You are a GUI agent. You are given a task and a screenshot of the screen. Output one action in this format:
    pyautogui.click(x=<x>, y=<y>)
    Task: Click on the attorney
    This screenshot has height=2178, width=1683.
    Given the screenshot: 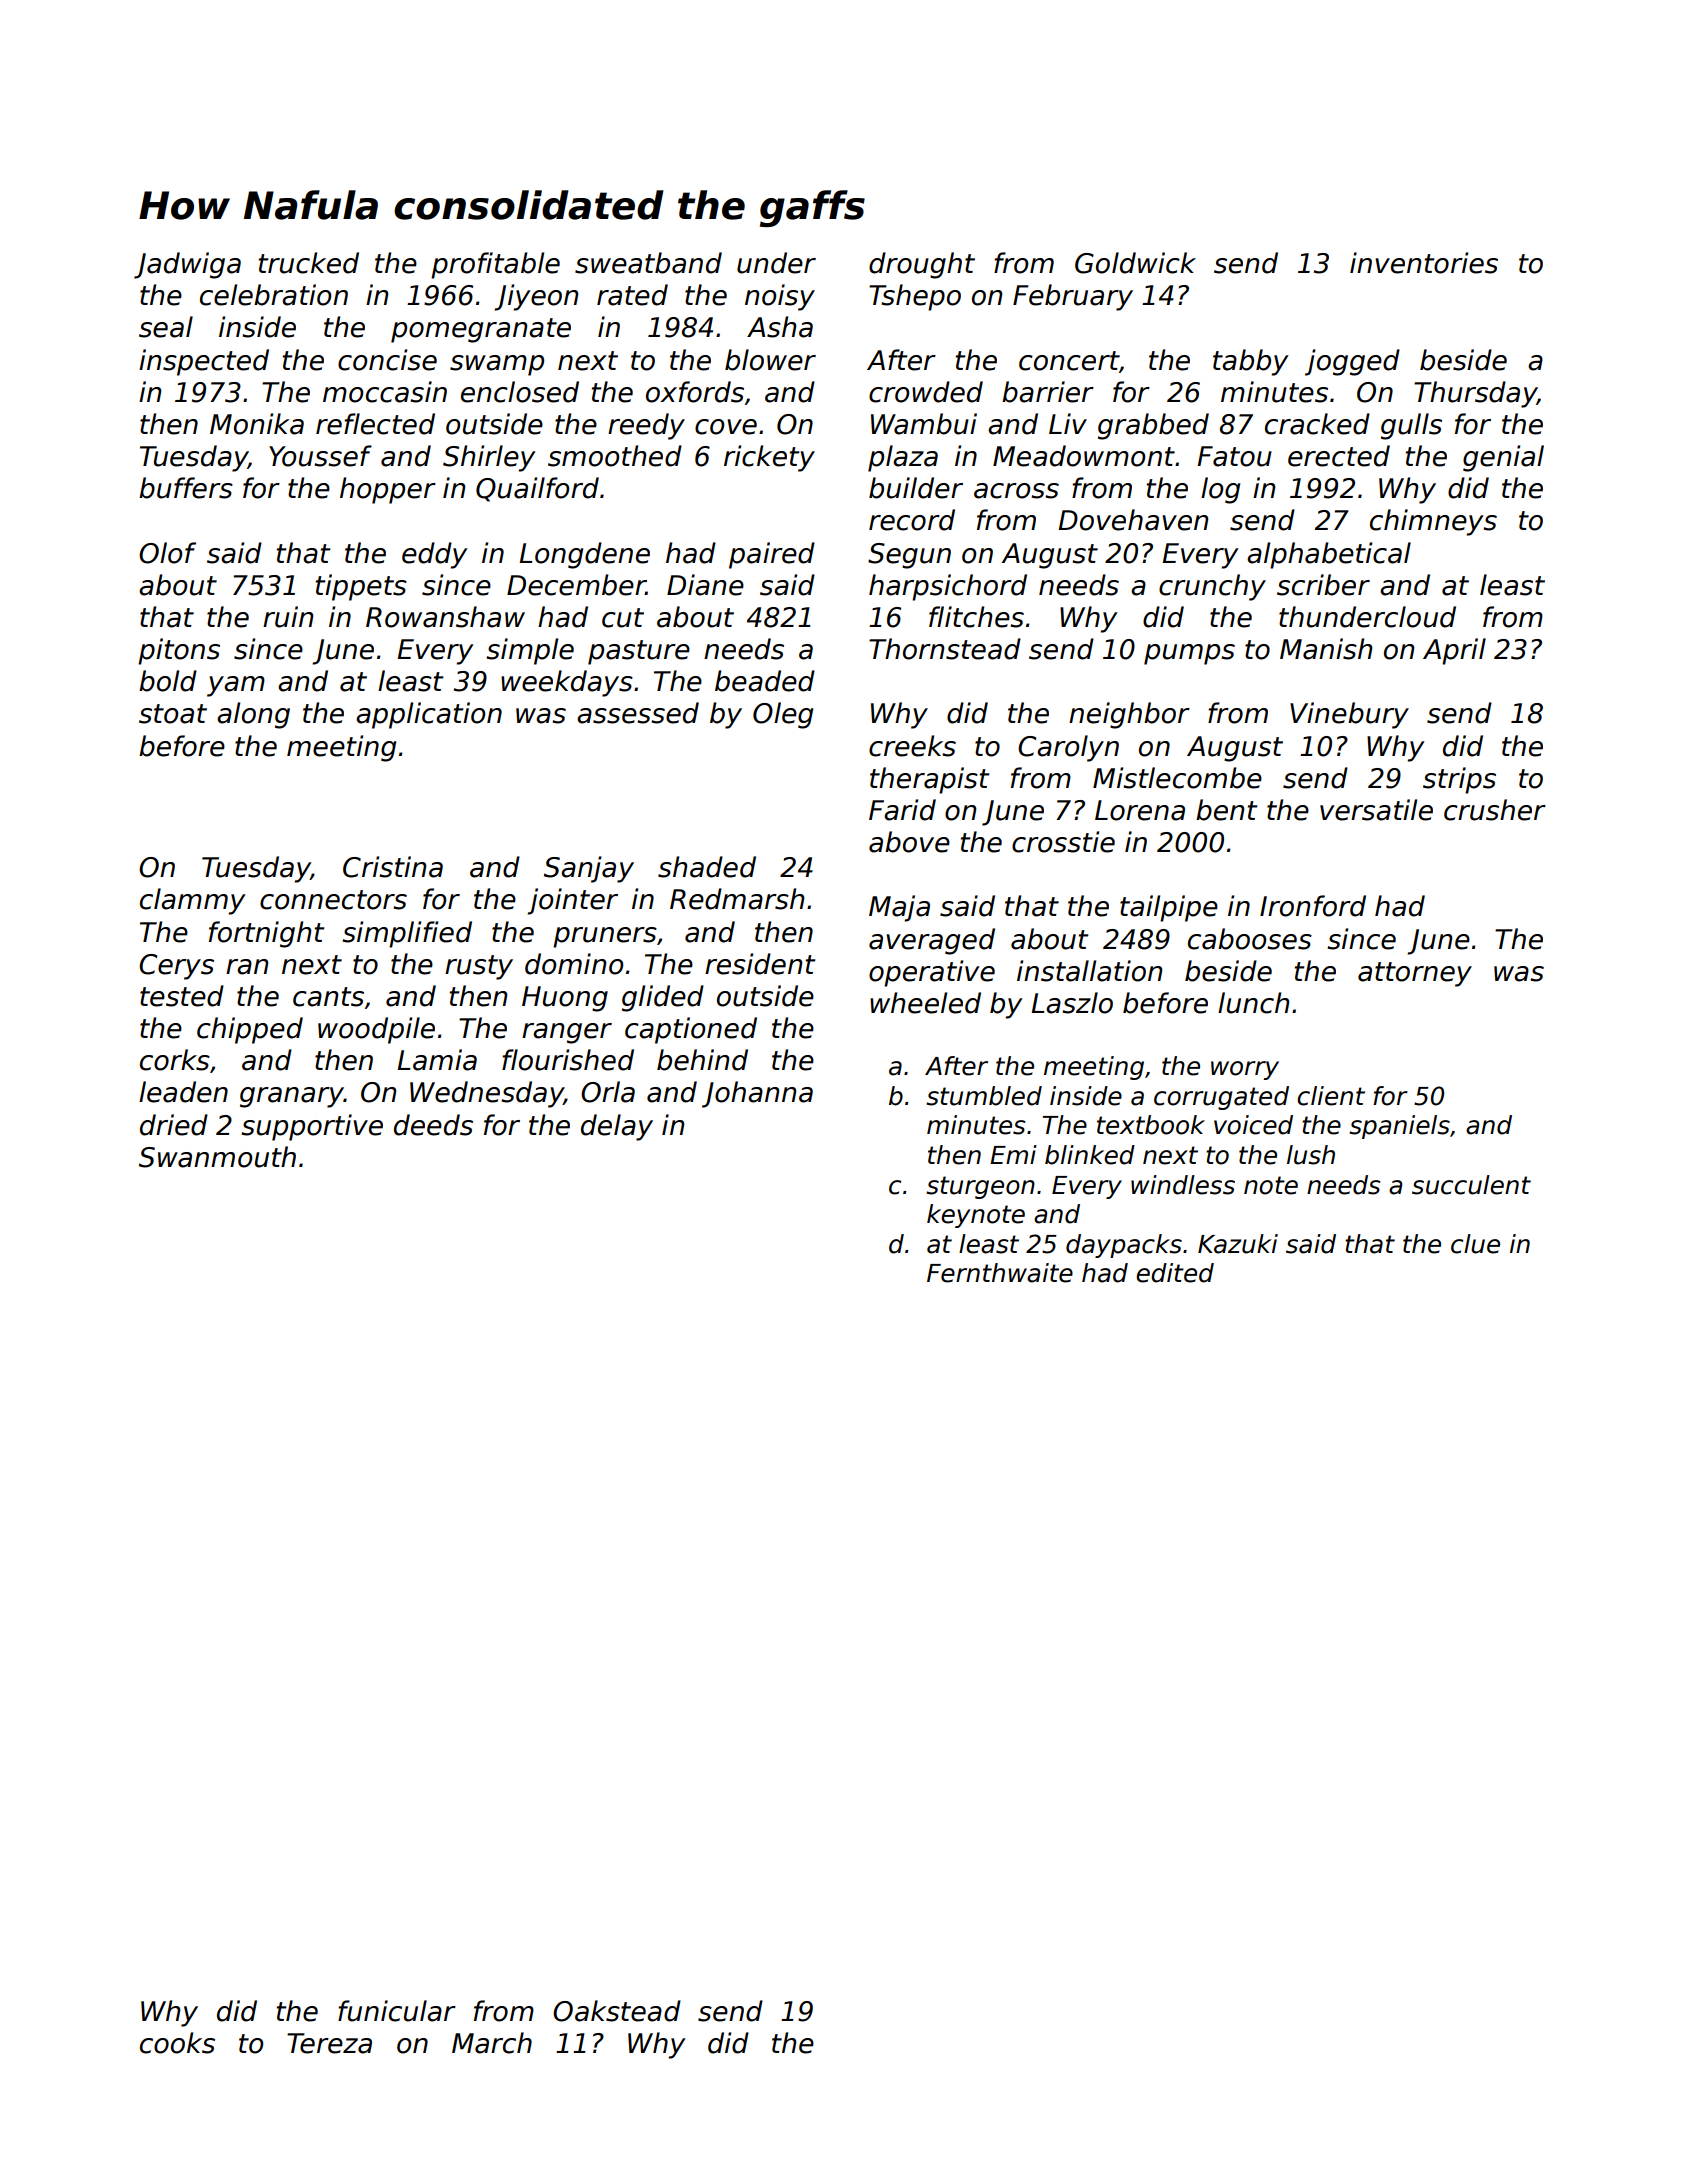 What is the action you would take?
    pyautogui.click(x=1415, y=974)
